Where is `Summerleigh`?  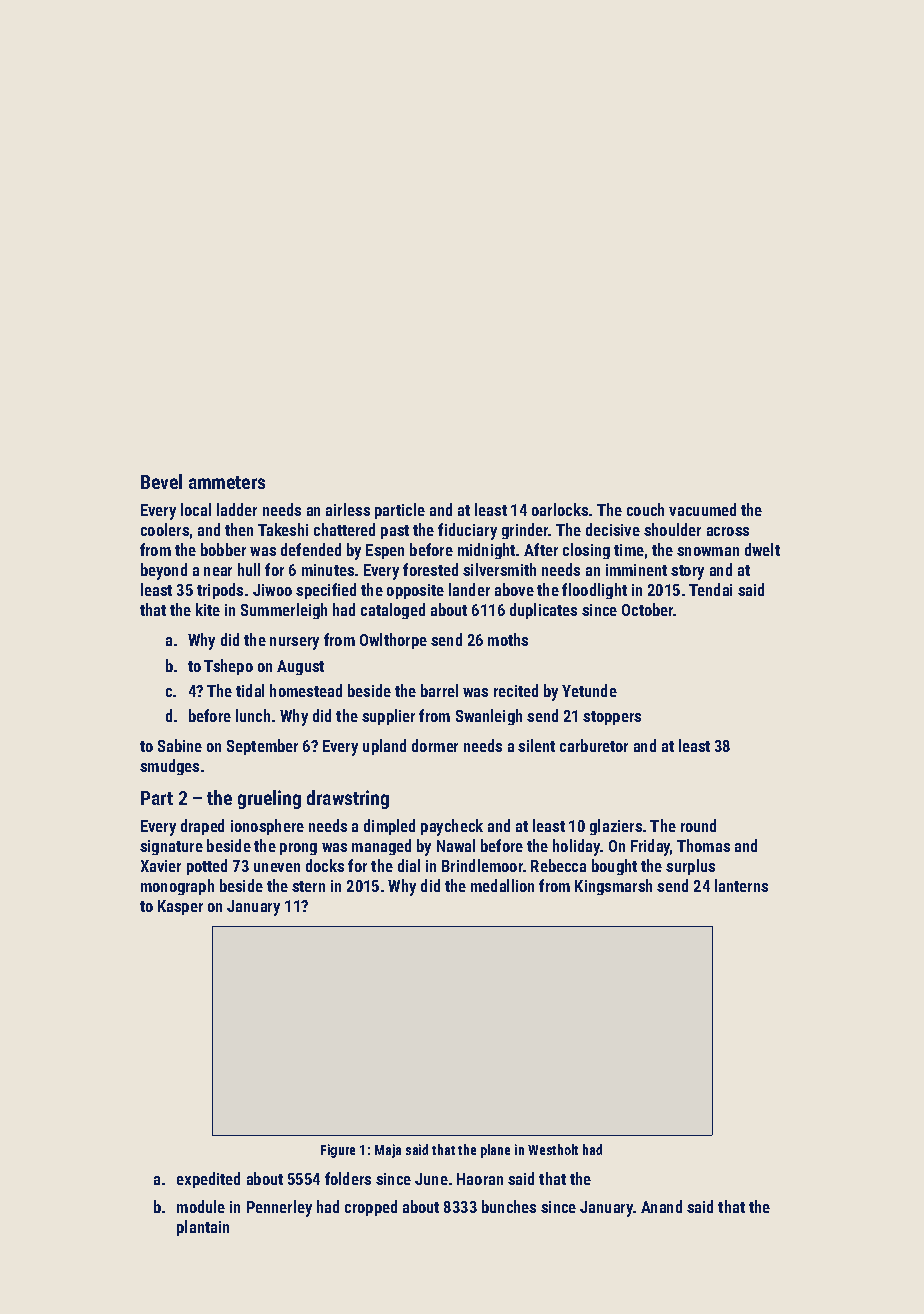 Summerleigh is located at coordinates (284, 611).
